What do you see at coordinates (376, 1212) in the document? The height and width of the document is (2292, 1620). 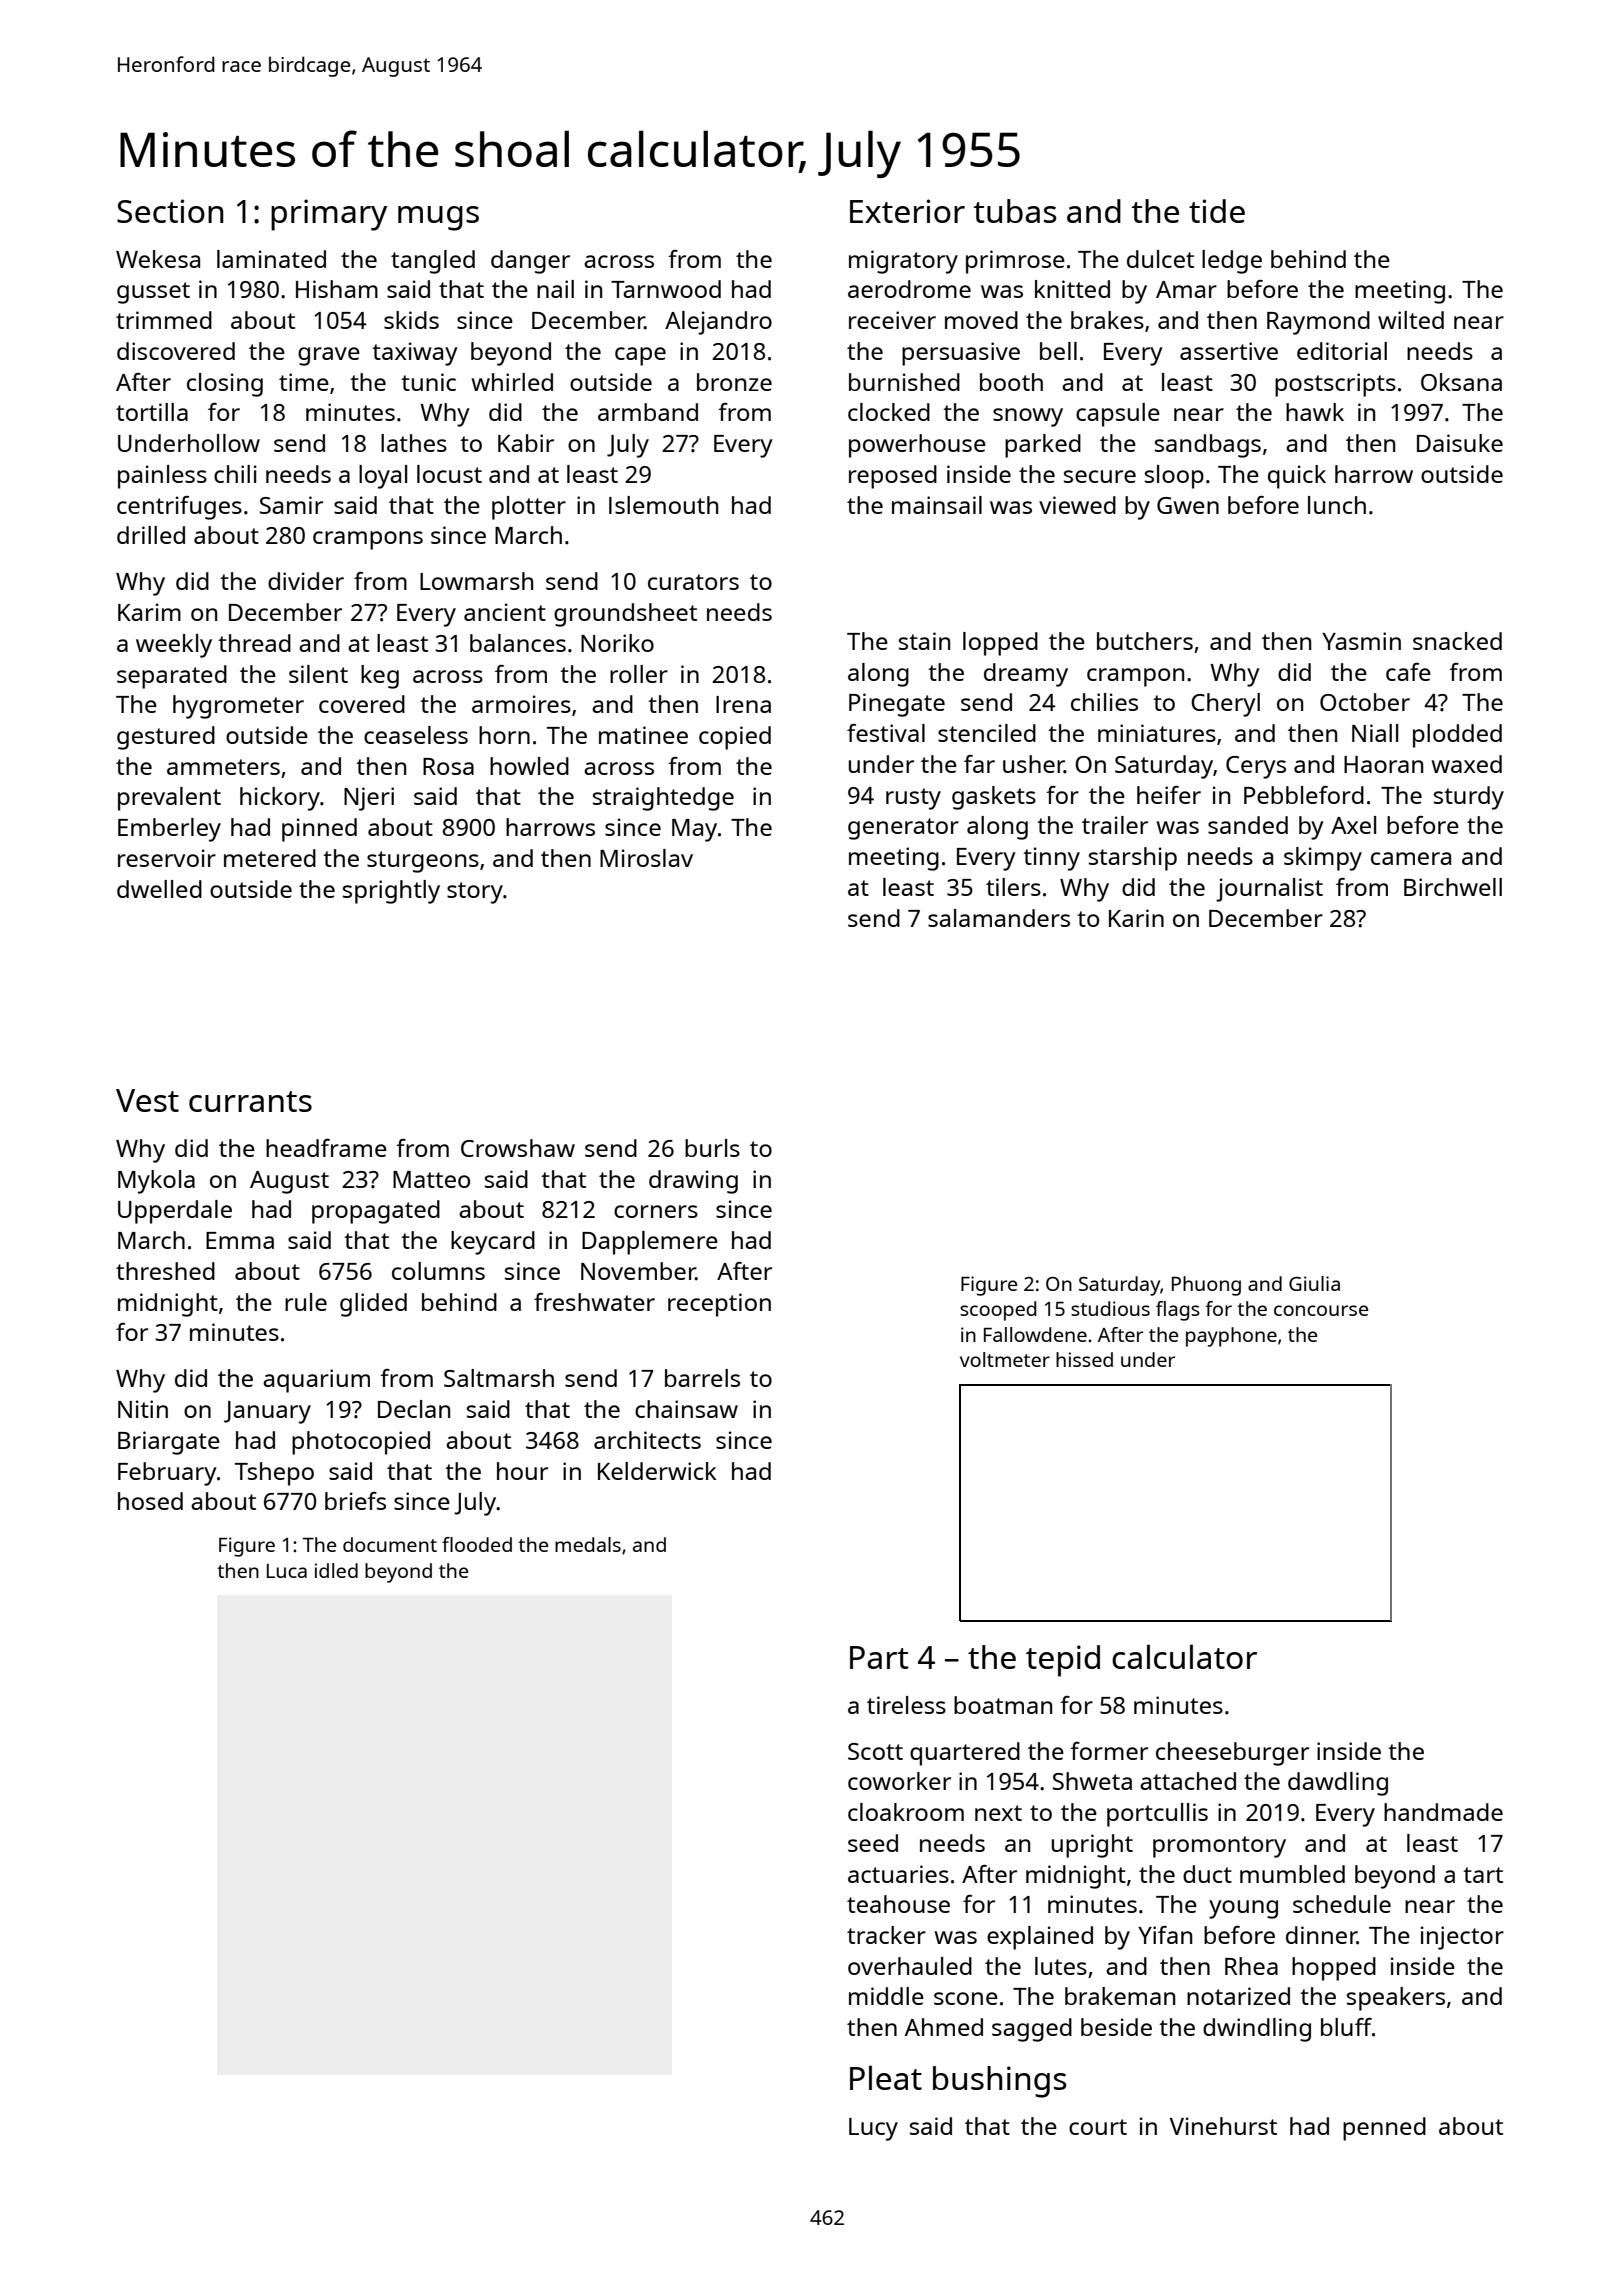 I see `propagated` at bounding box center [376, 1212].
